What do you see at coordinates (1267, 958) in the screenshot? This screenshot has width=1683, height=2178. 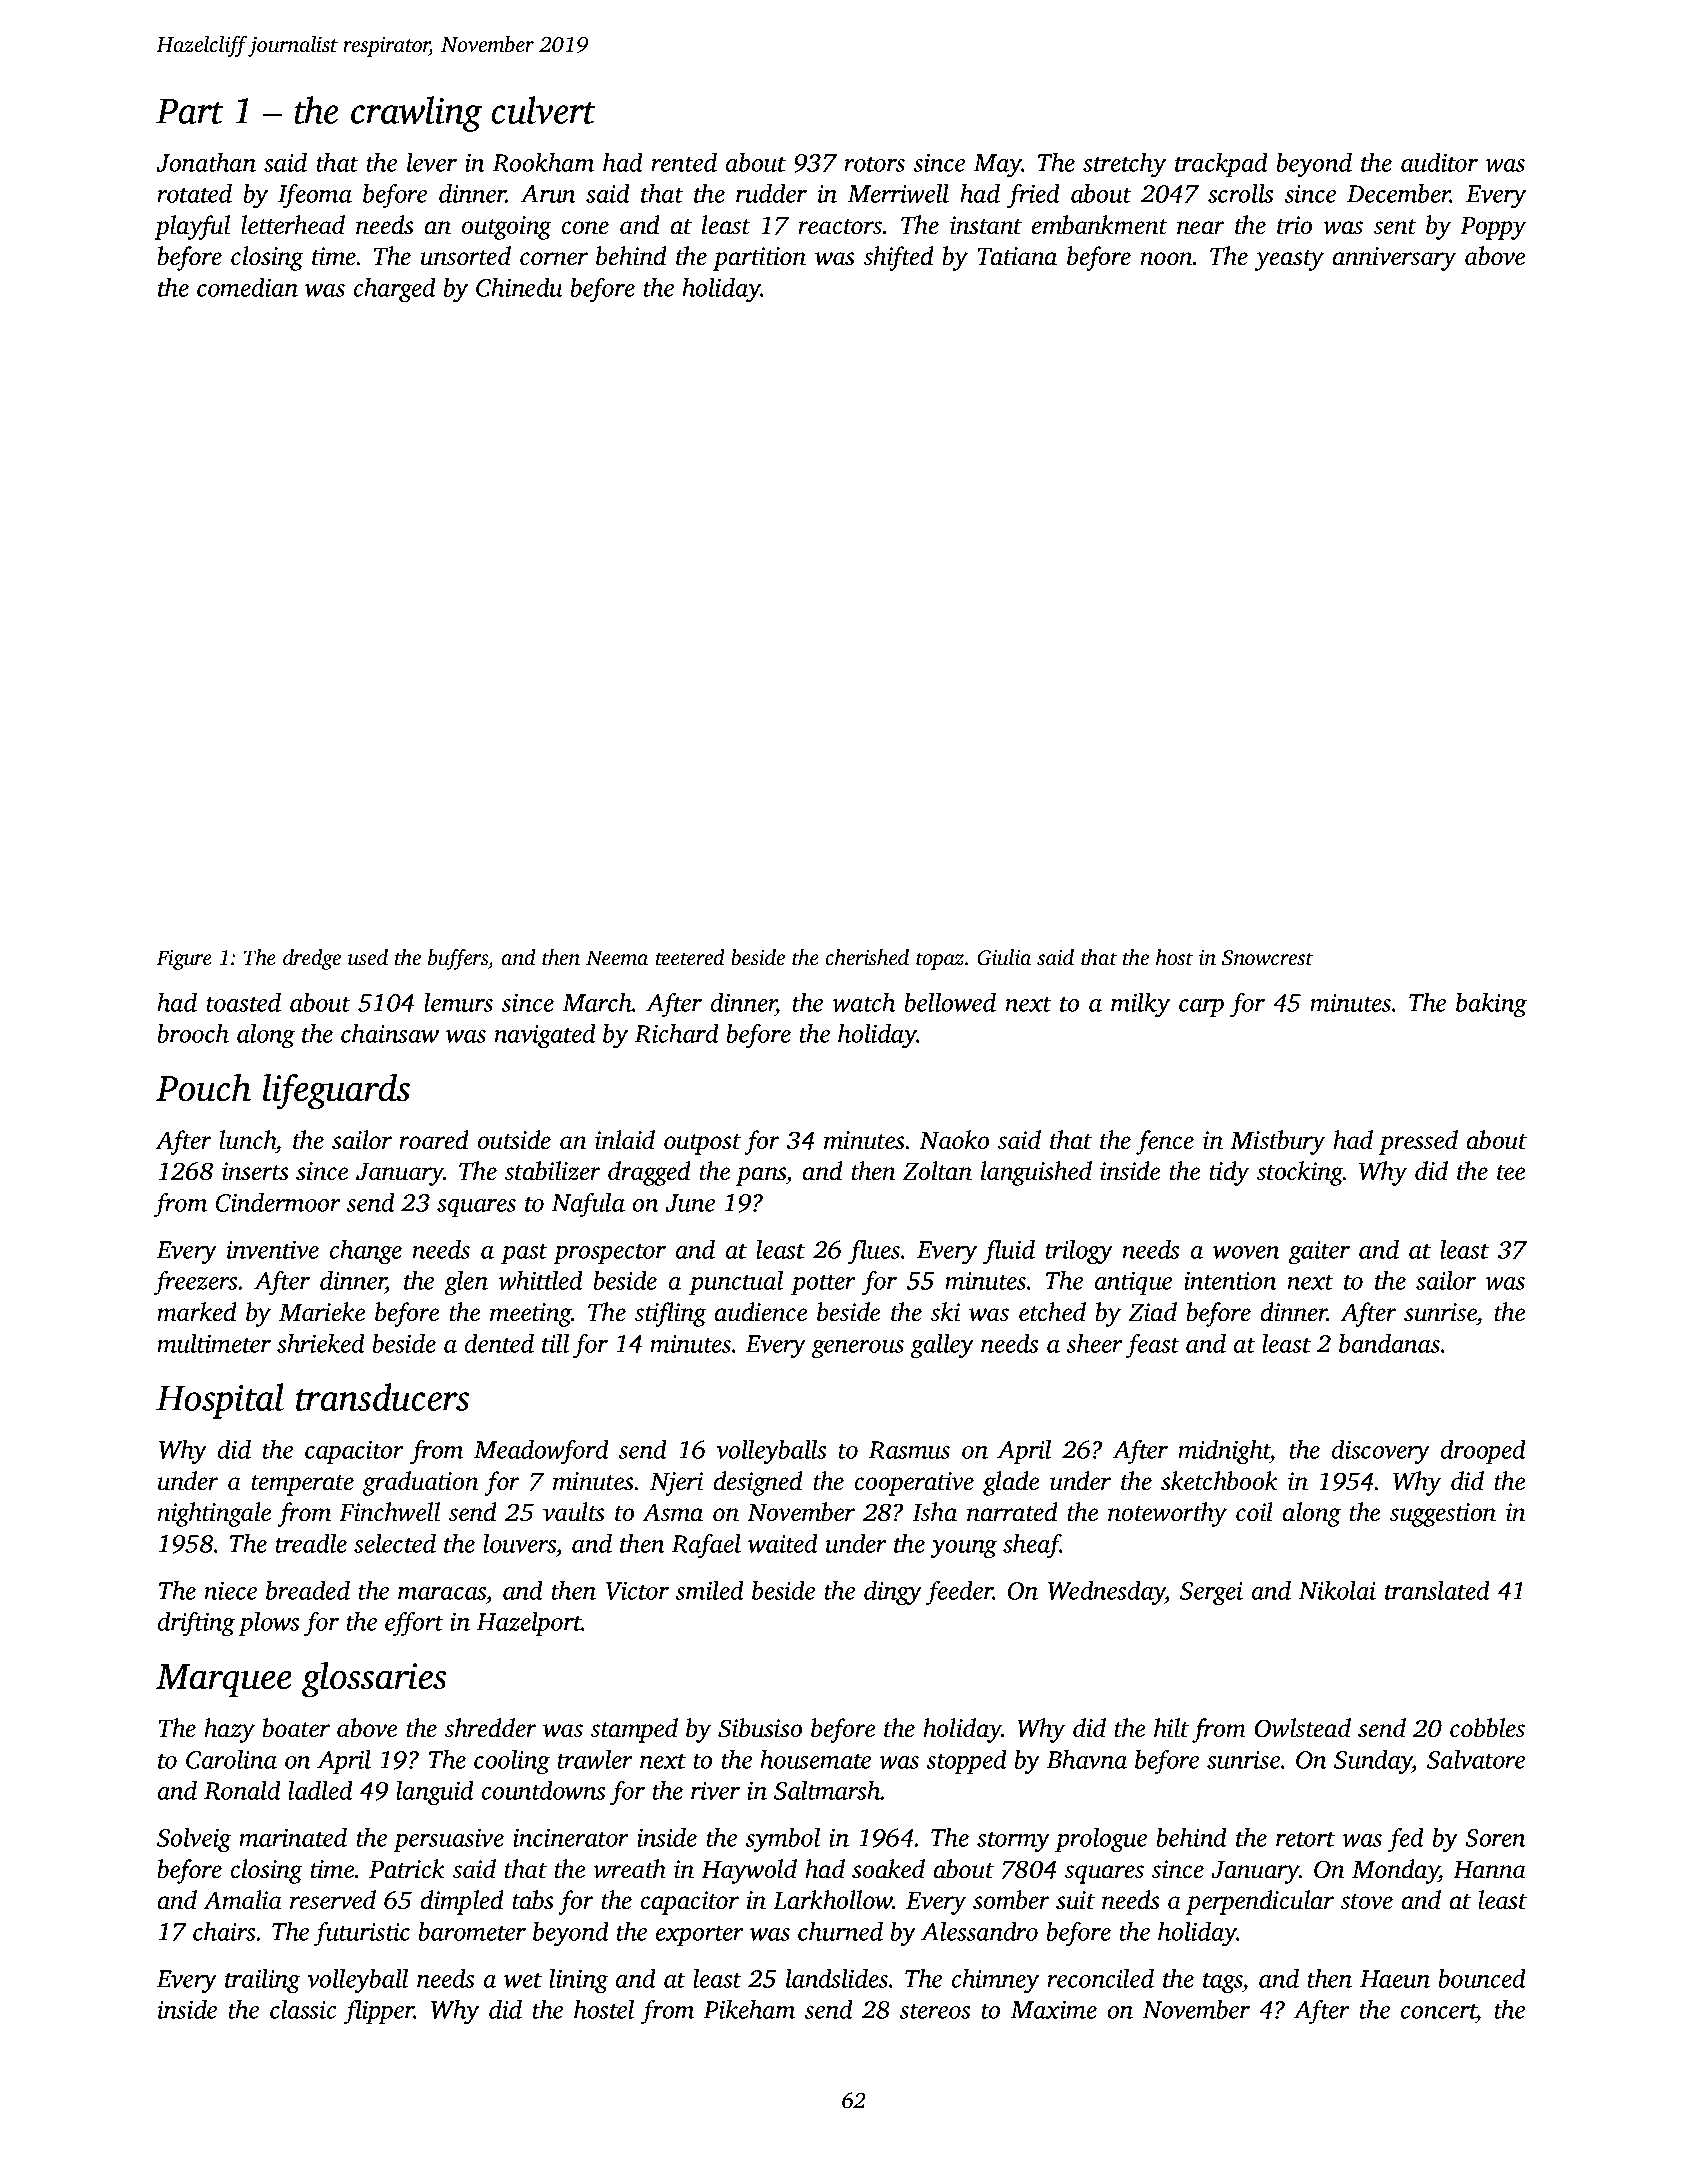 I see `Snowcrest` at bounding box center [1267, 958].
